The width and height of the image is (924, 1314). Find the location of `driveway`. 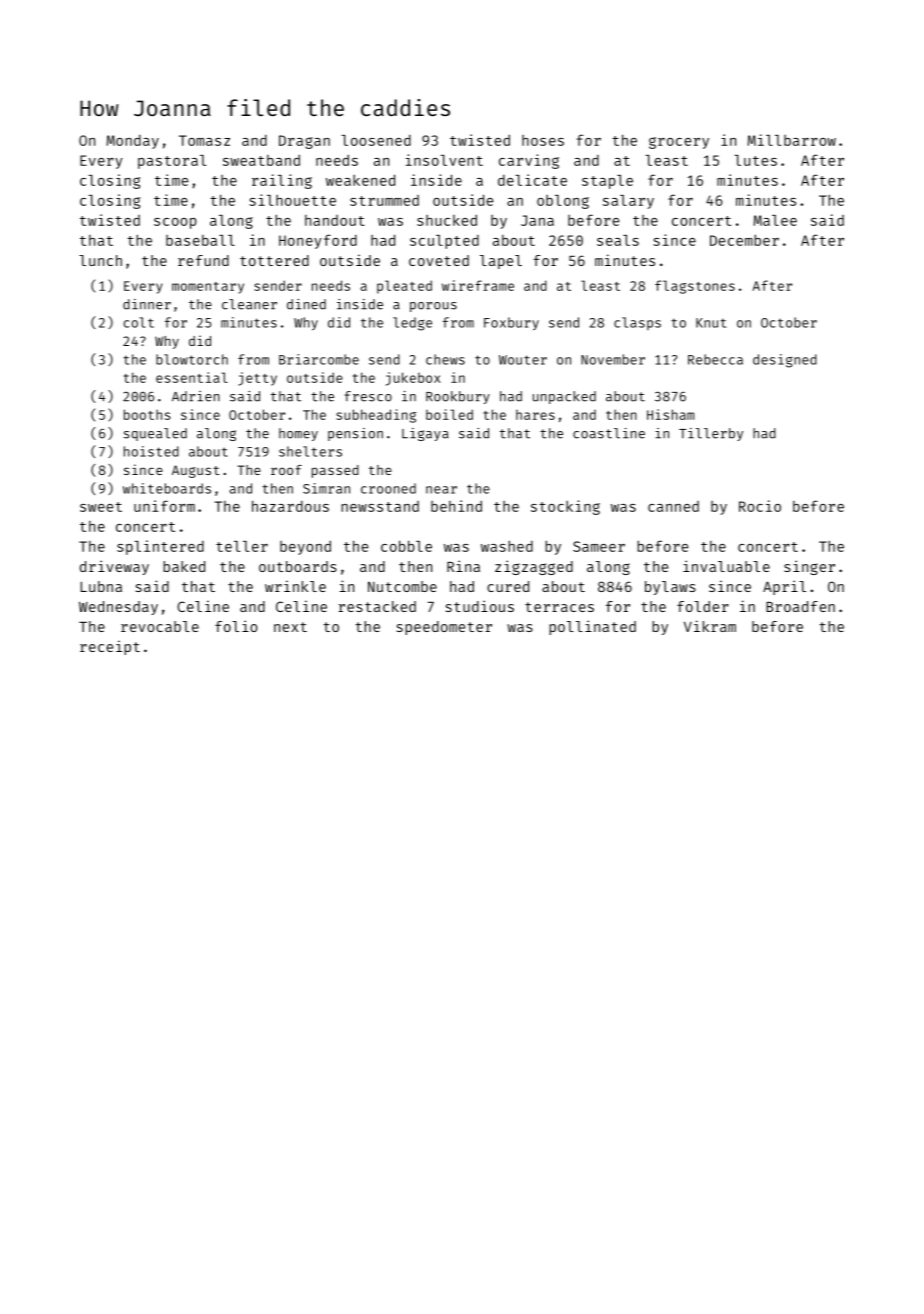

driveway is located at coordinates (114, 567).
